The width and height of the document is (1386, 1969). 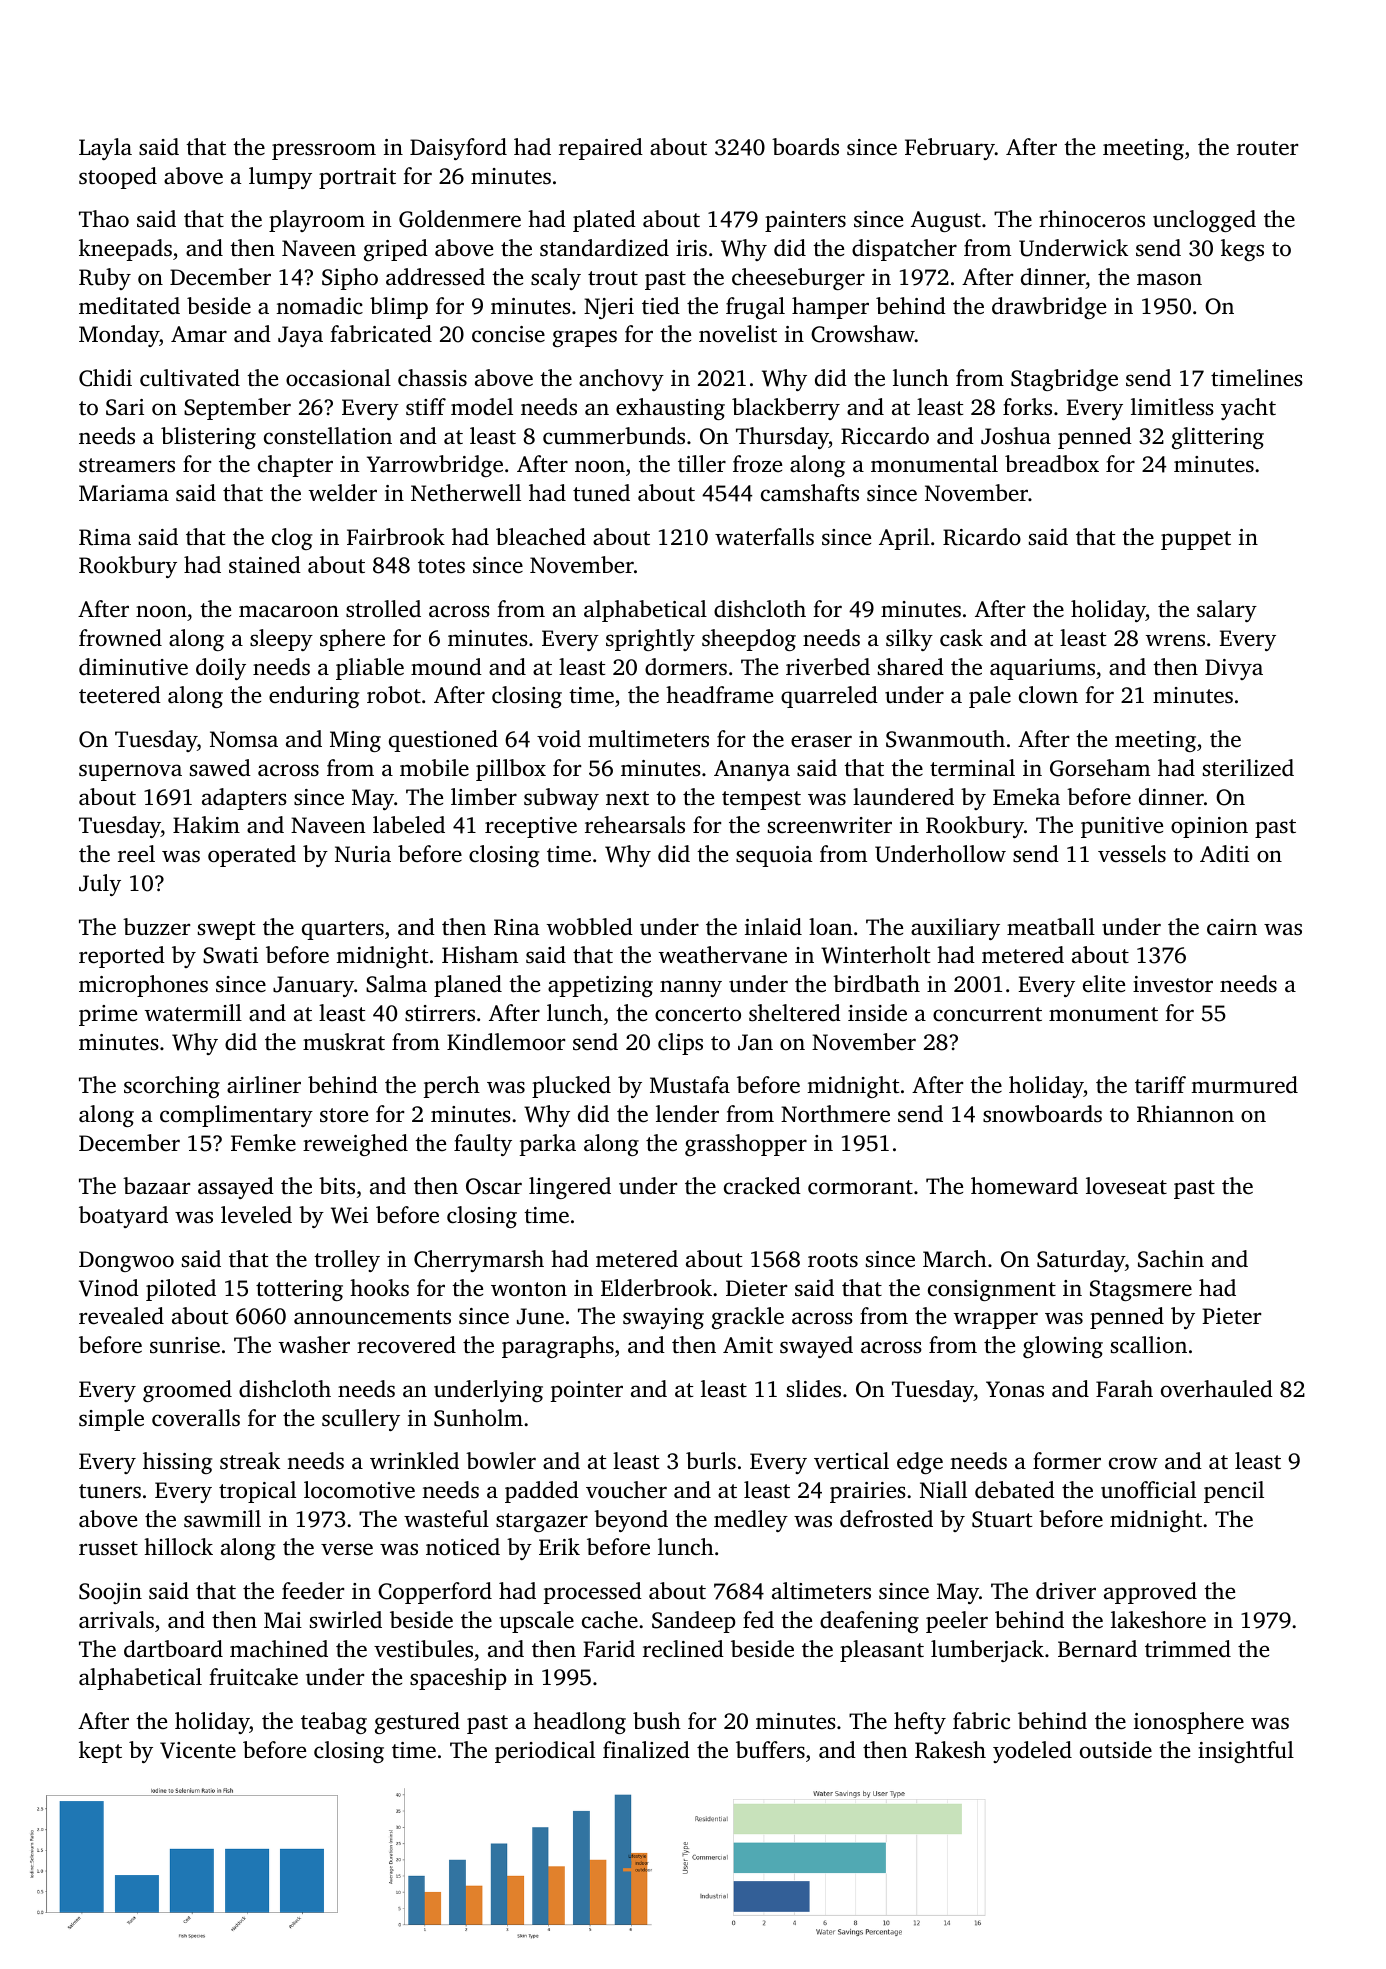 What do you see at coordinates (1051, 927) in the document?
I see `meatball` at bounding box center [1051, 927].
